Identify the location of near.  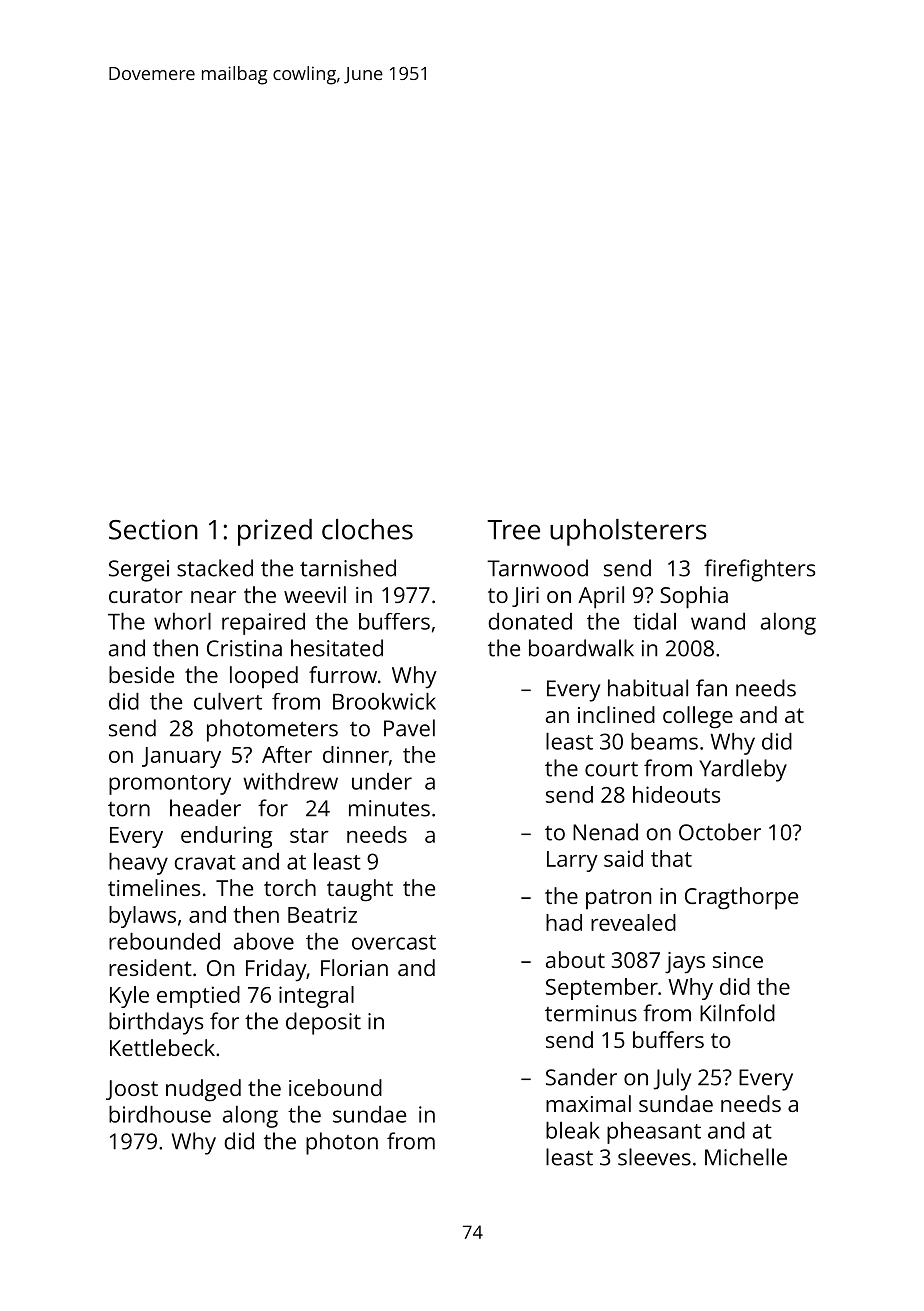
(213, 597).
